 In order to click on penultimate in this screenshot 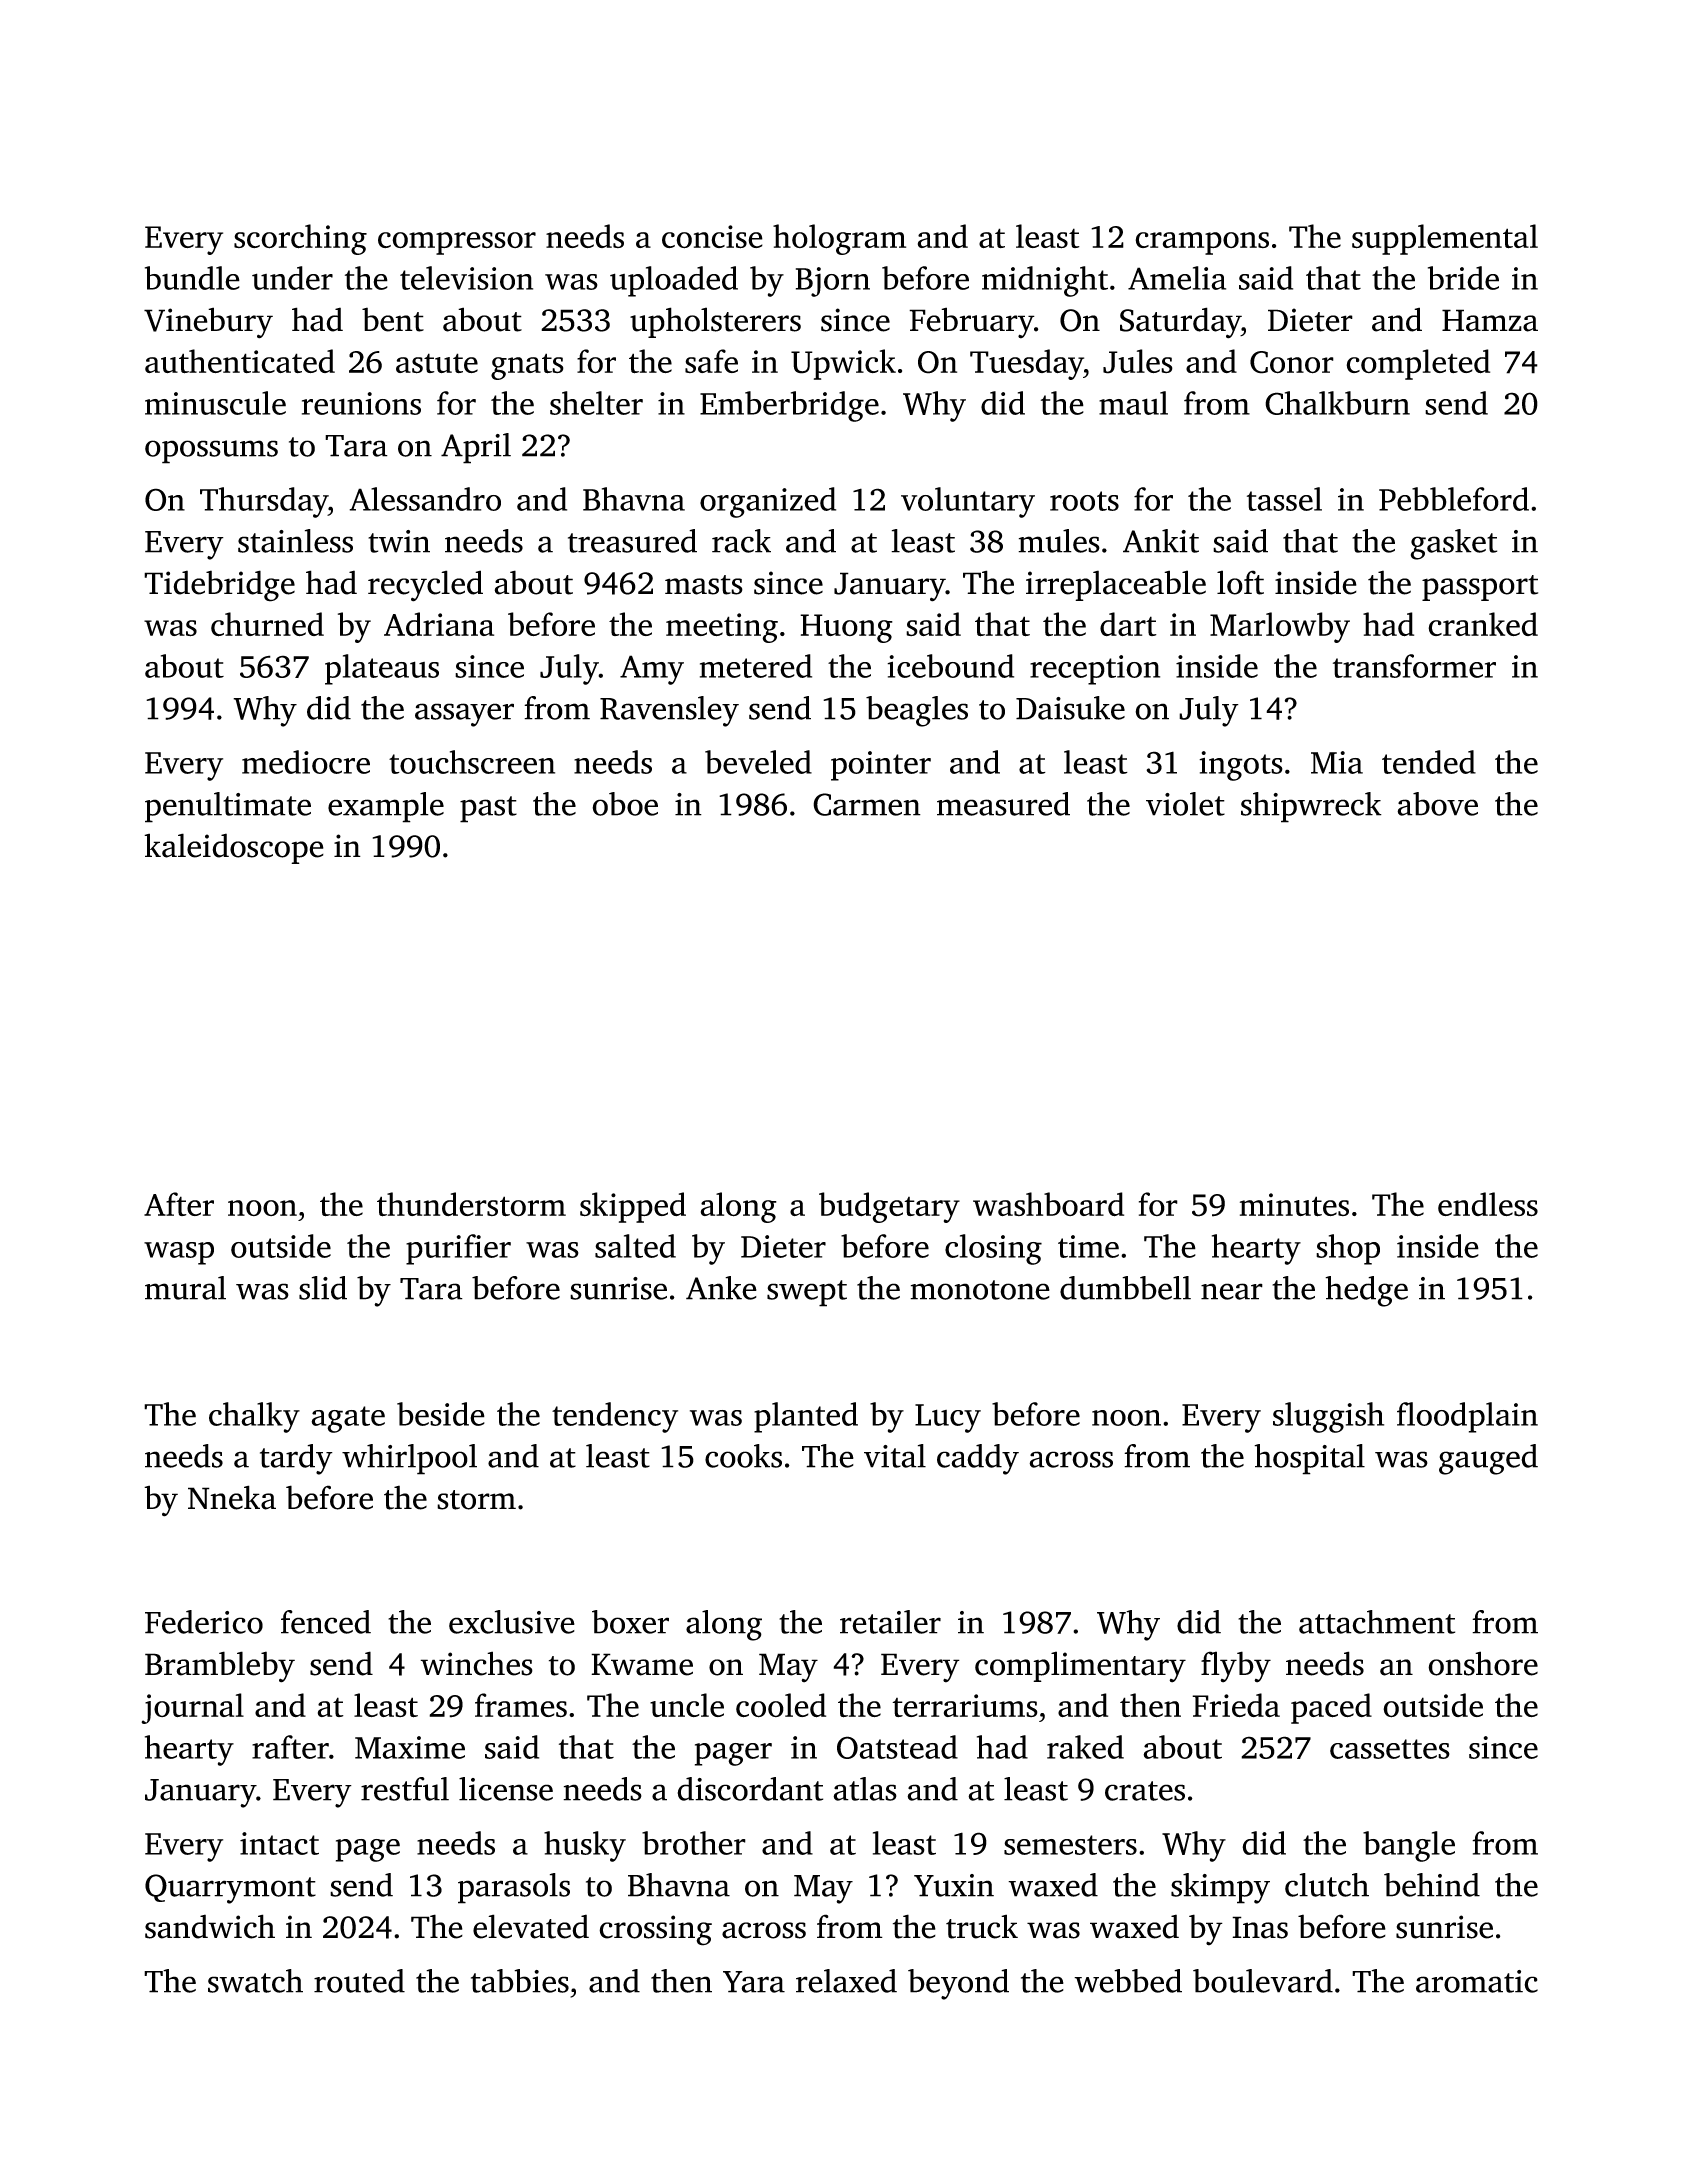, I will do `click(228, 807)`.
